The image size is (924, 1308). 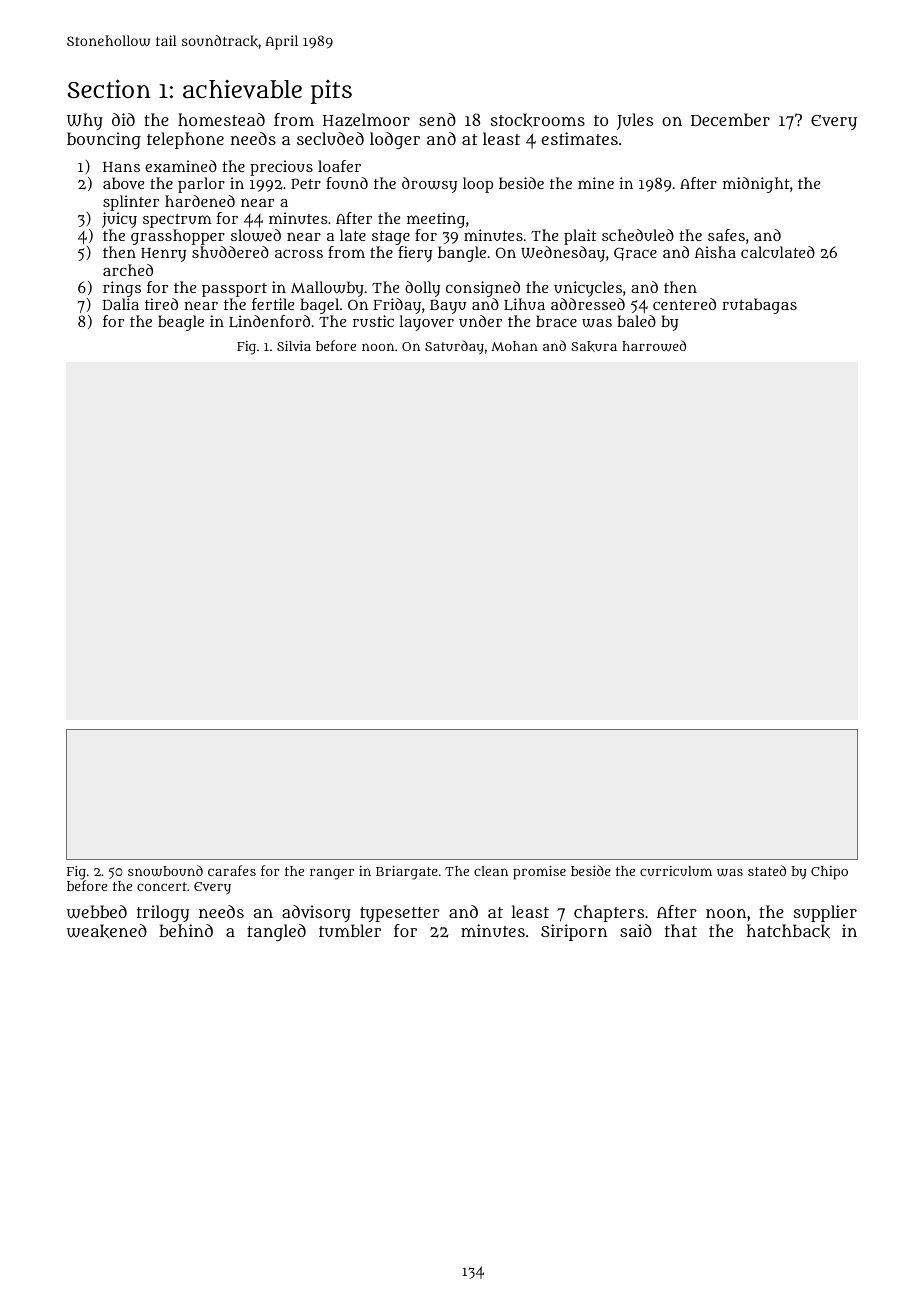 What do you see at coordinates (483, 289) in the screenshot?
I see `consigned` at bounding box center [483, 289].
